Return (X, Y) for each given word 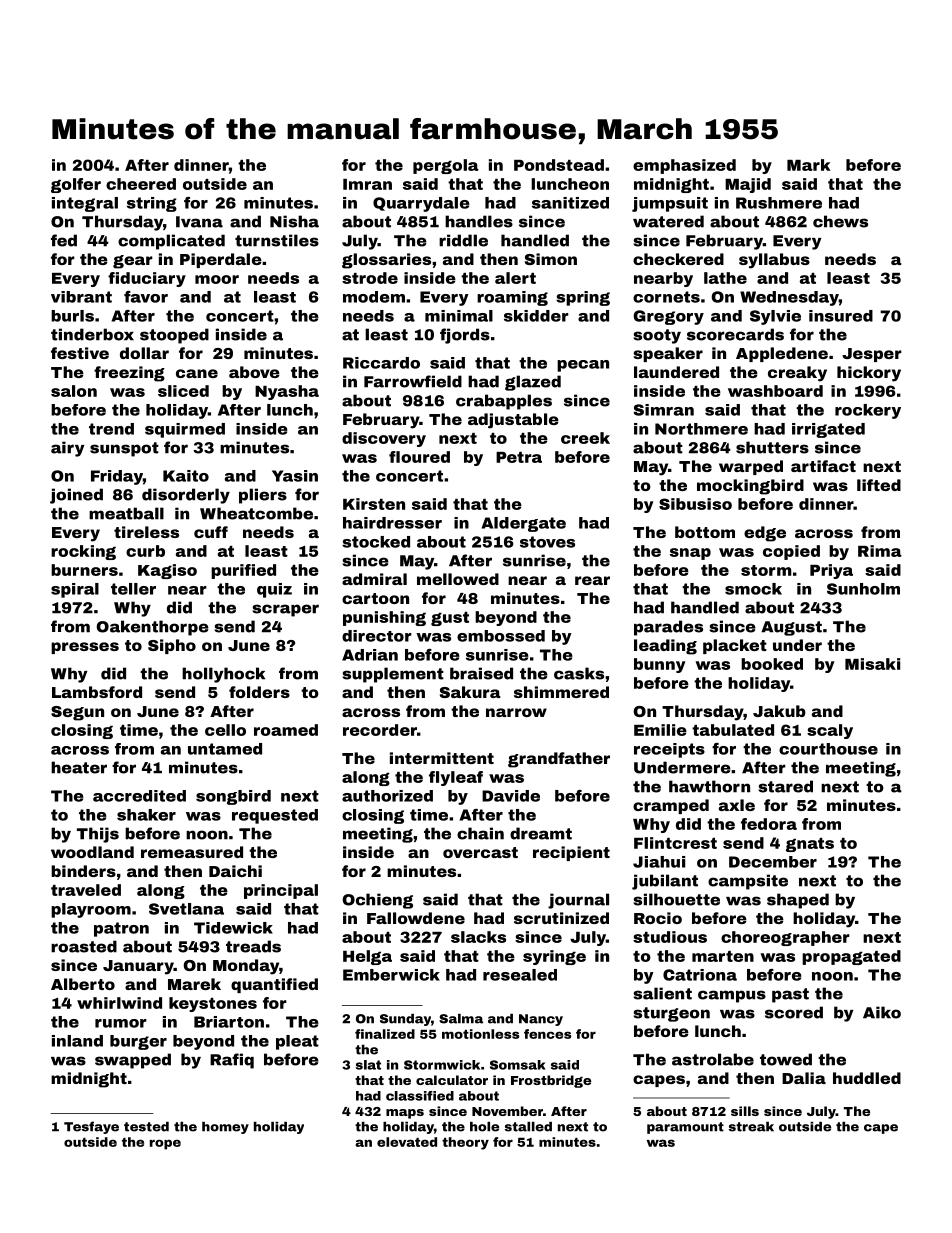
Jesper (872, 355)
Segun (77, 713)
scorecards (735, 334)
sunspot (124, 449)
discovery (384, 439)
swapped (133, 1061)
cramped (671, 806)
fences (547, 1034)
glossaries (386, 261)
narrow (516, 712)
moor (217, 279)
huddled (867, 1078)
